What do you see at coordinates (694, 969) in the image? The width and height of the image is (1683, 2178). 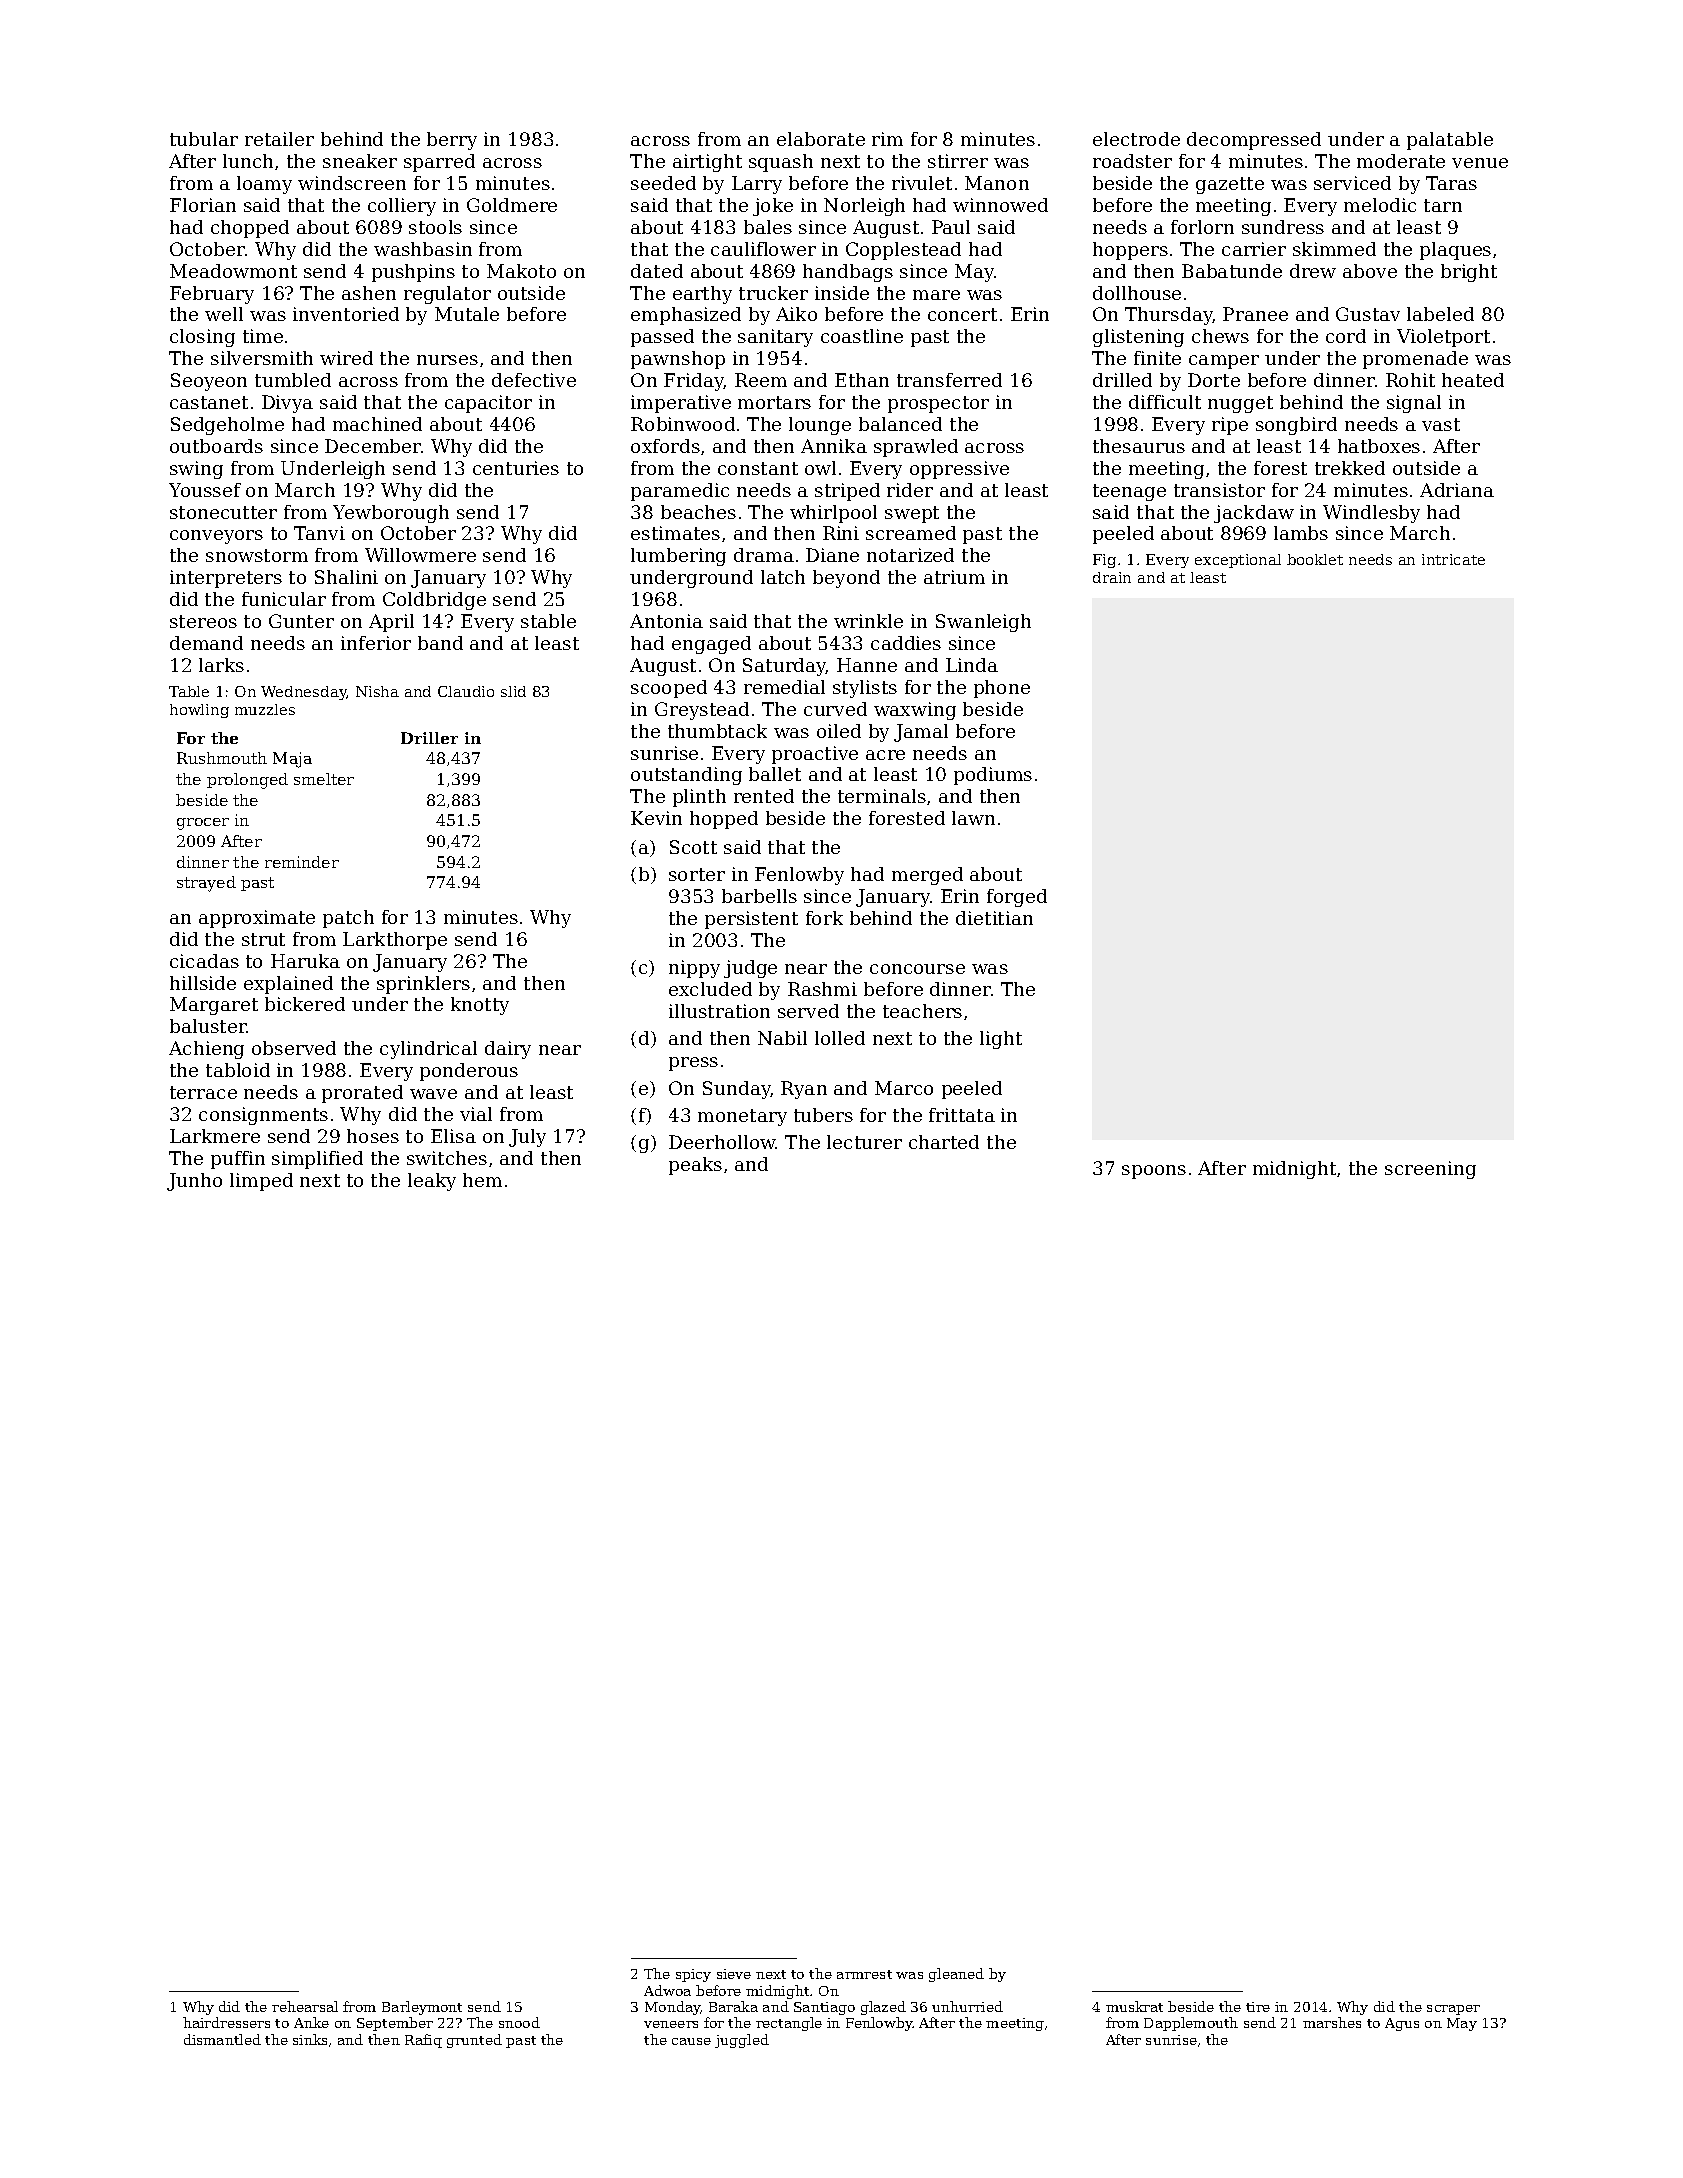 I see `nippy` at bounding box center [694, 969].
